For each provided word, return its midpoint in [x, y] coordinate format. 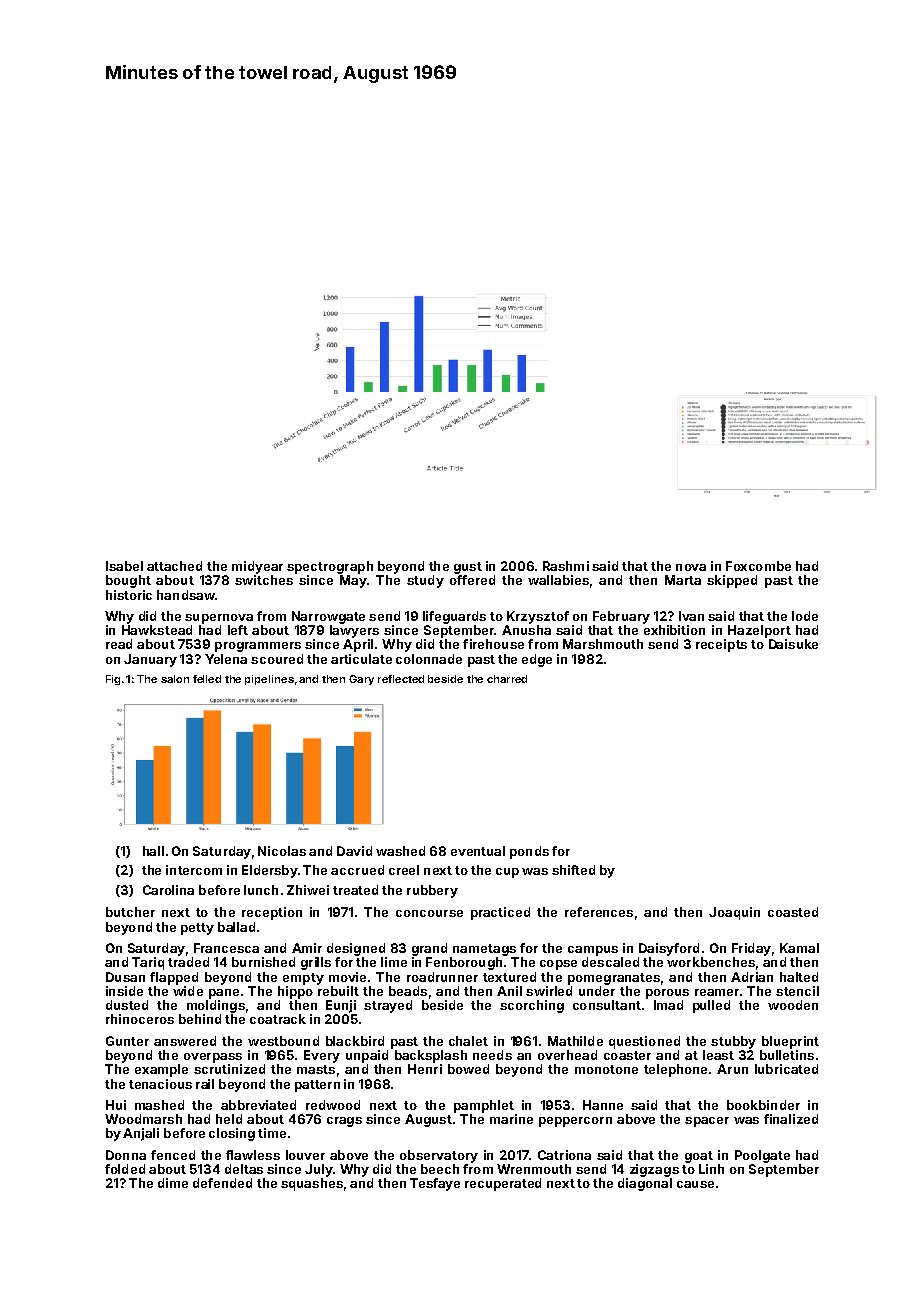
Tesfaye [435, 1184]
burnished [263, 962]
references [599, 912]
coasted [793, 912]
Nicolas [282, 851]
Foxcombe [758, 566]
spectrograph [330, 567]
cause [695, 1184]
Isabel [124, 566]
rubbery [432, 891]
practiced [500, 913]
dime [173, 1183]
